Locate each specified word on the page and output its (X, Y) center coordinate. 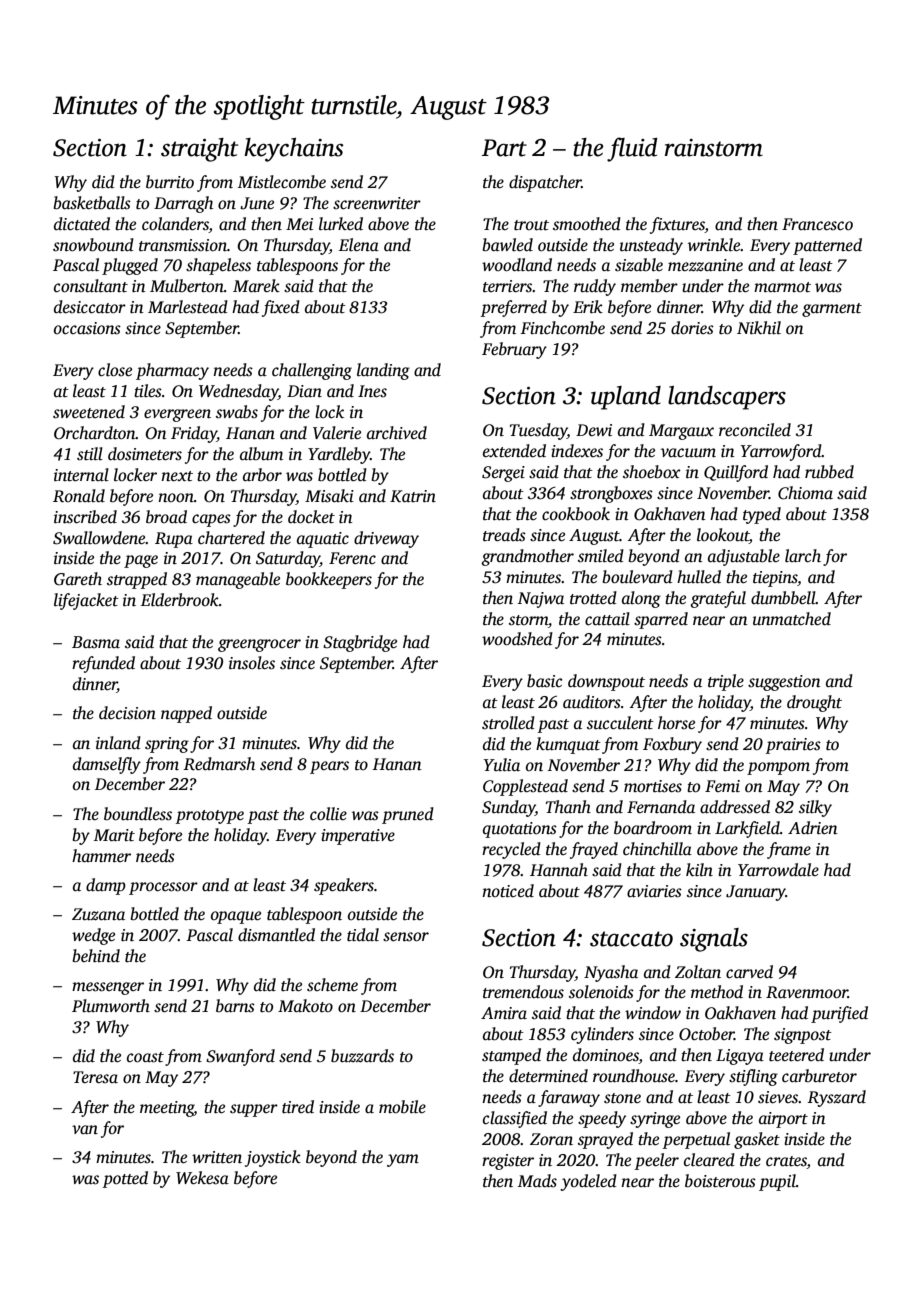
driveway (386, 539)
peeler (657, 1161)
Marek (256, 285)
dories (692, 328)
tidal (363, 935)
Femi (722, 786)
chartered (231, 538)
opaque (236, 917)
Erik (588, 306)
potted (125, 1179)
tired (298, 1106)
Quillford (736, 473)
